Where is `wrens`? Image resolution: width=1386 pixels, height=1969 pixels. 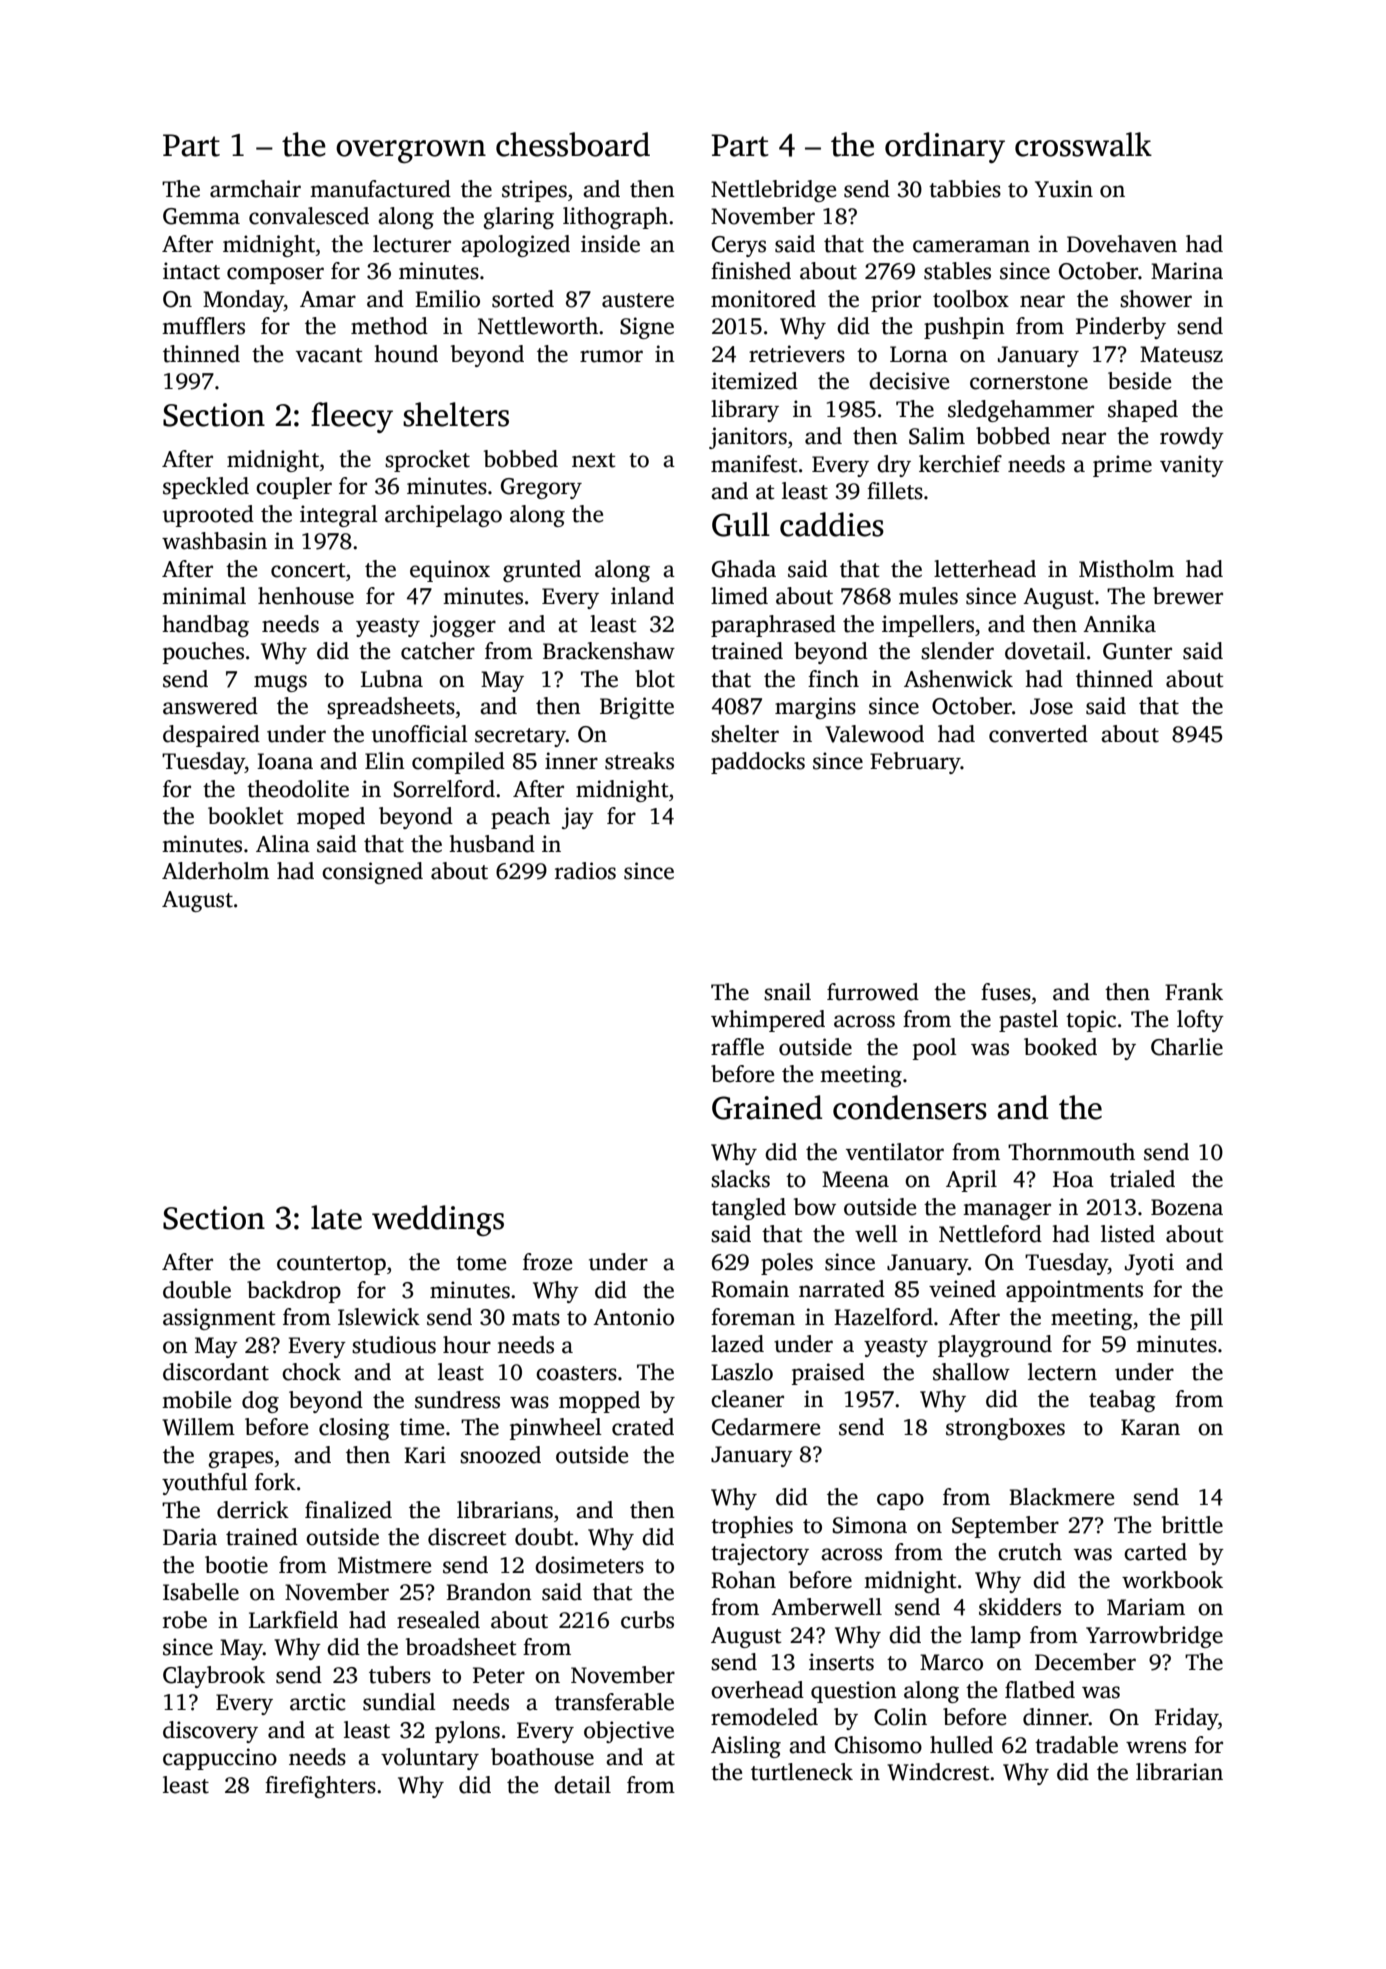 wrens is located at coordinates (1156, 1747).
